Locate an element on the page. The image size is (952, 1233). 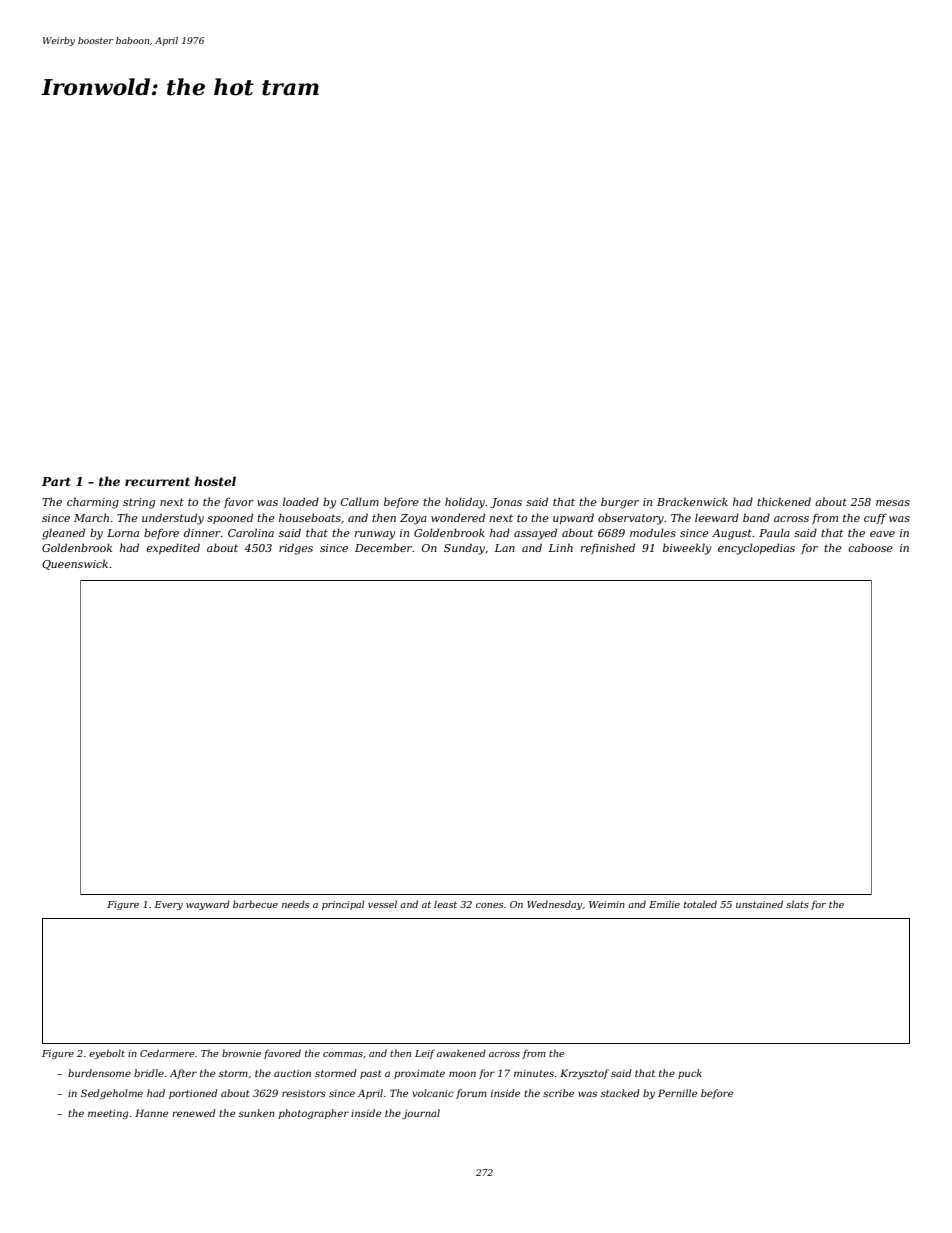
least is located at coordinates (445, 904).
